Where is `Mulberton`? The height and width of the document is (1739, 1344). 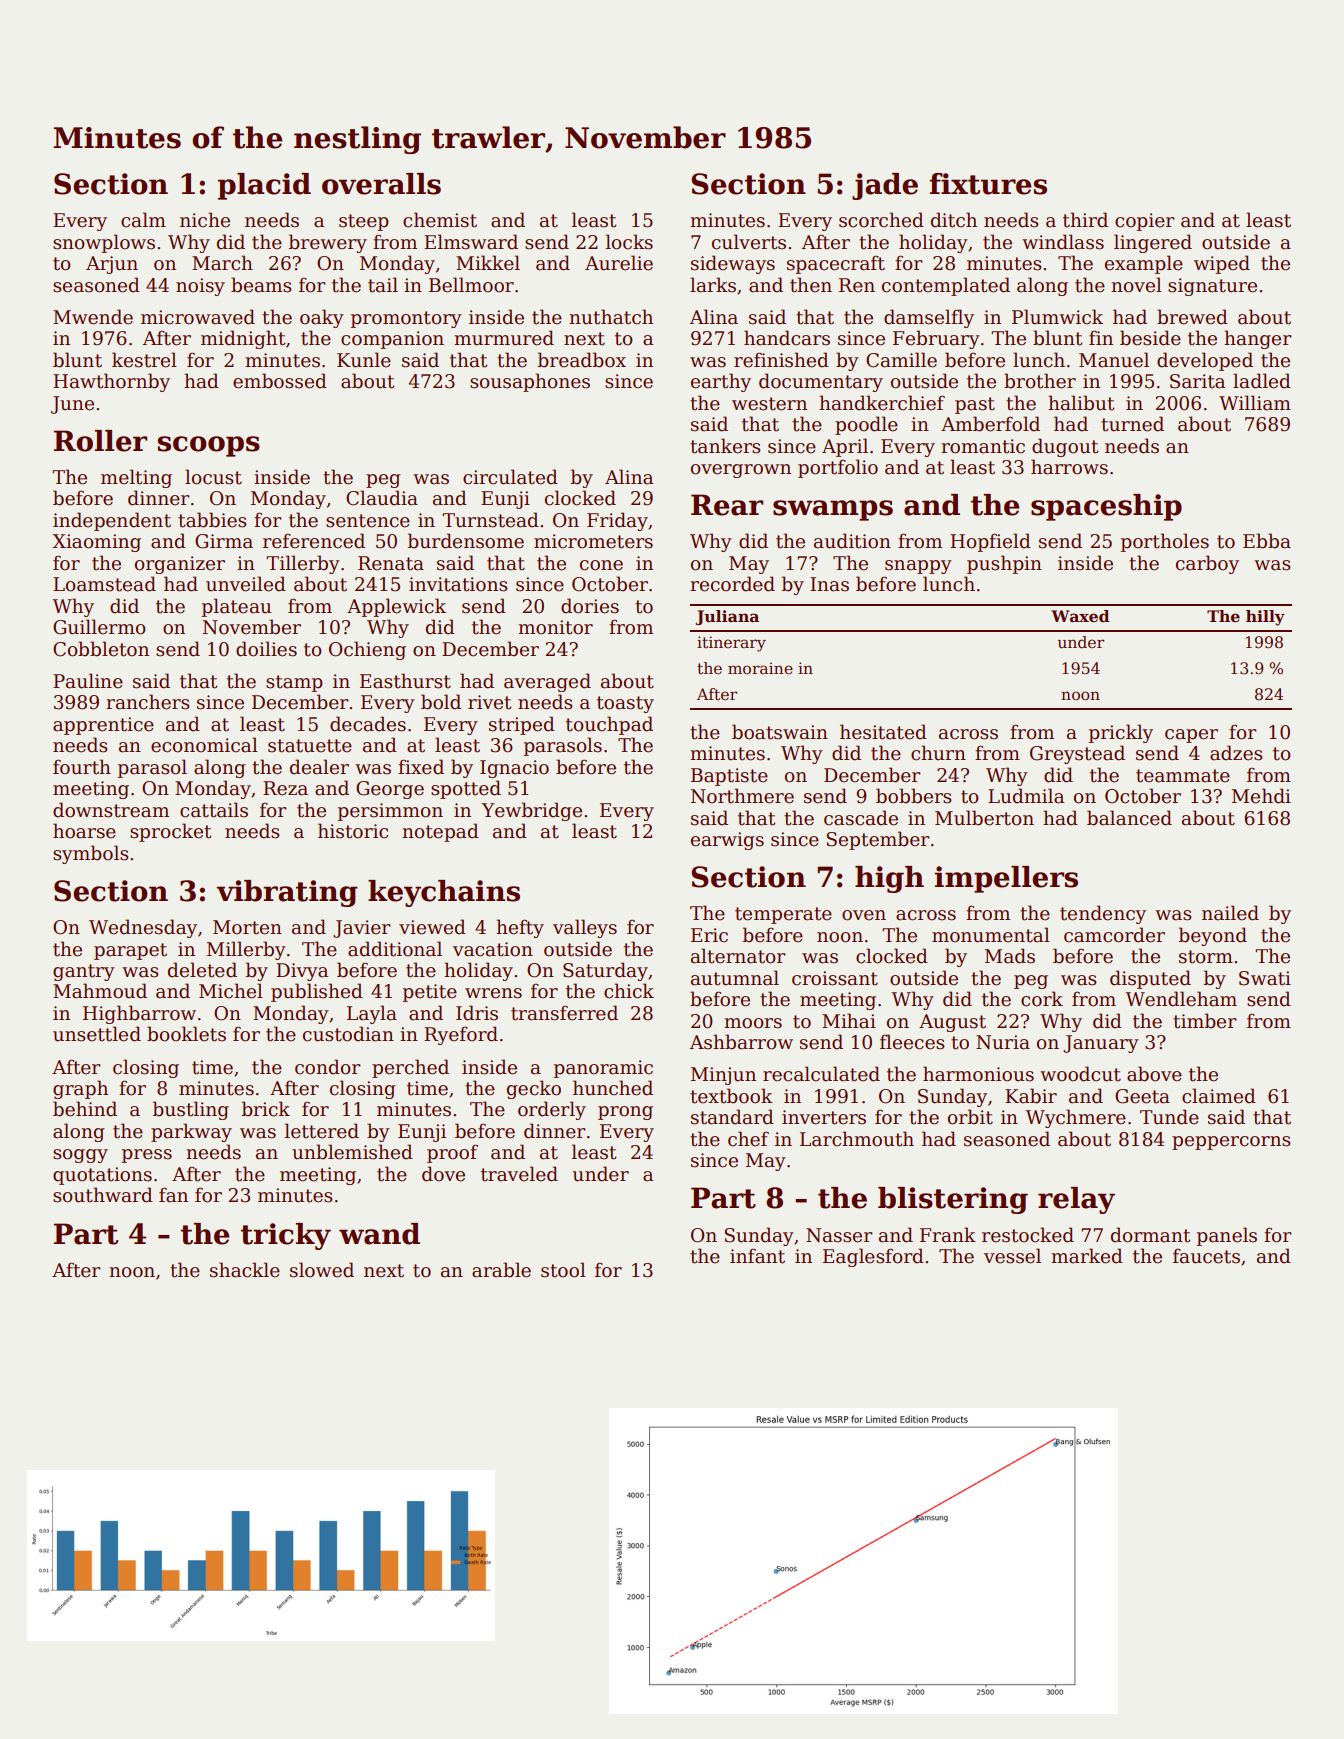 Mulberton is located at coordinates (984, 818).
